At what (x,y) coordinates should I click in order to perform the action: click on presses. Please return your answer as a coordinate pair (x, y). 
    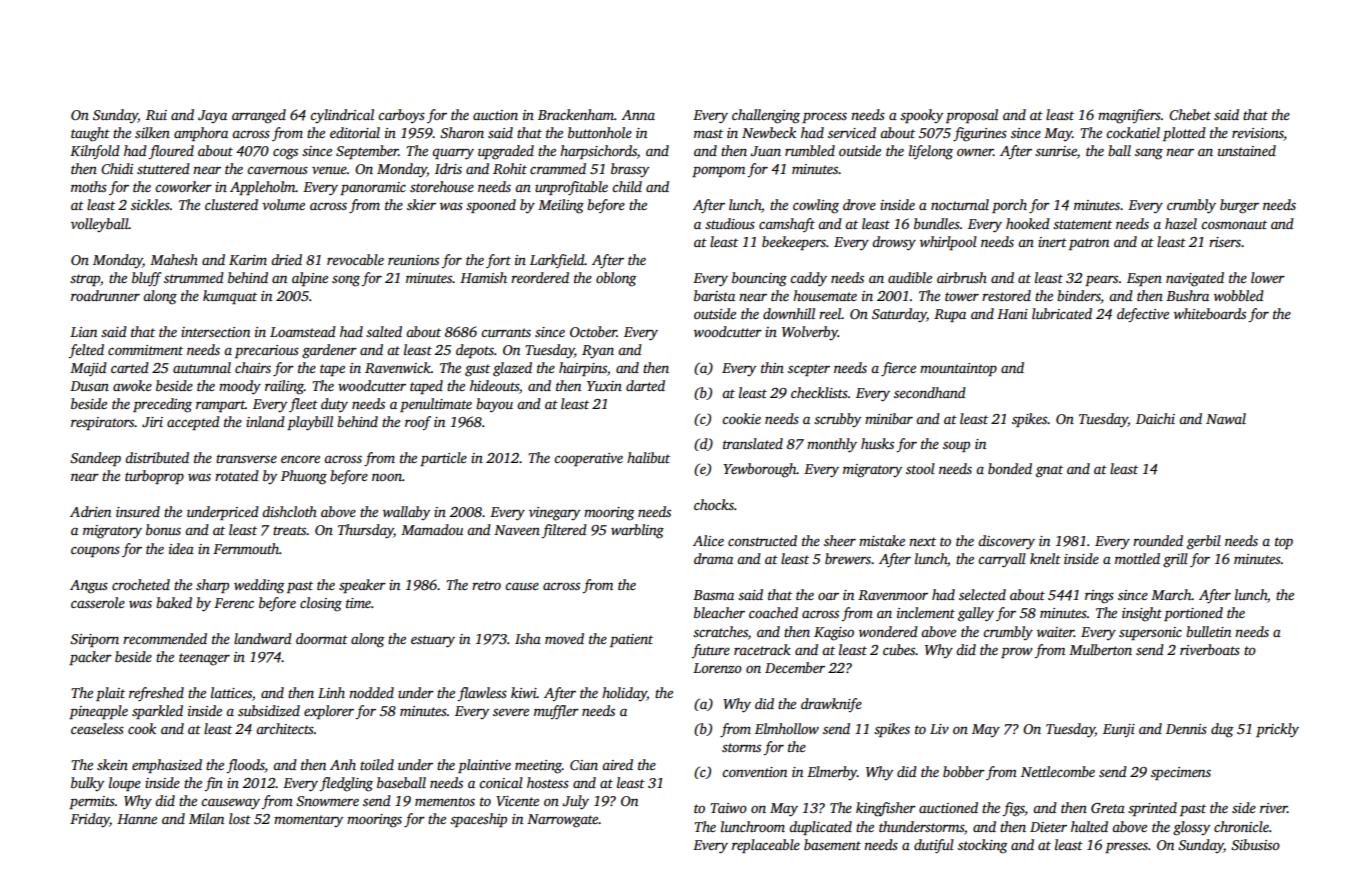
    Looking at the image, I should click on (1126, 847).
